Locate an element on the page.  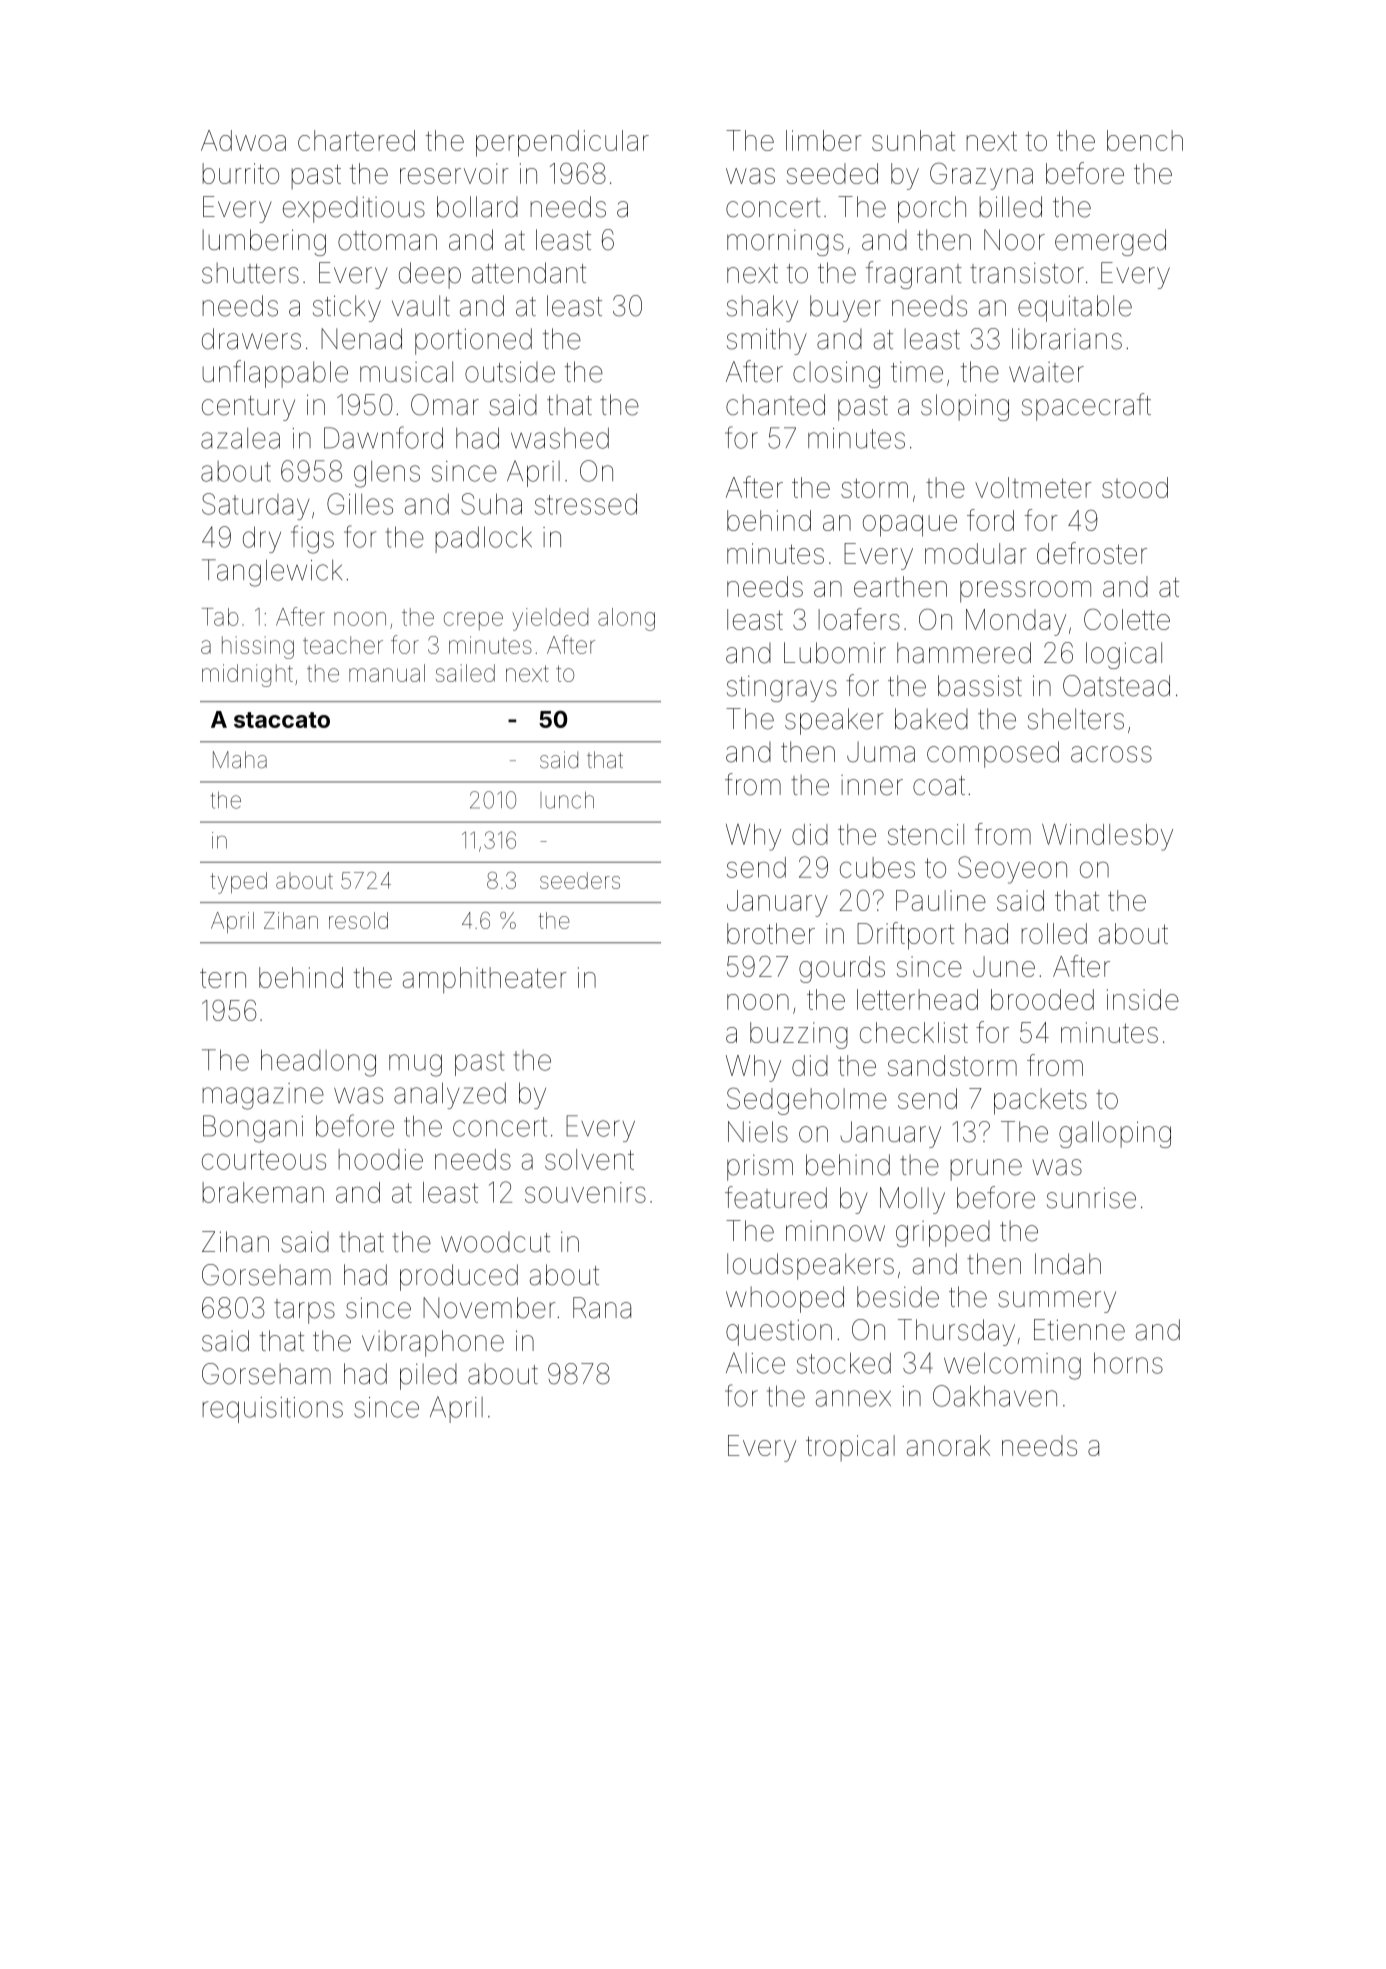
Adwoa is located at coordinates (243, 140).
